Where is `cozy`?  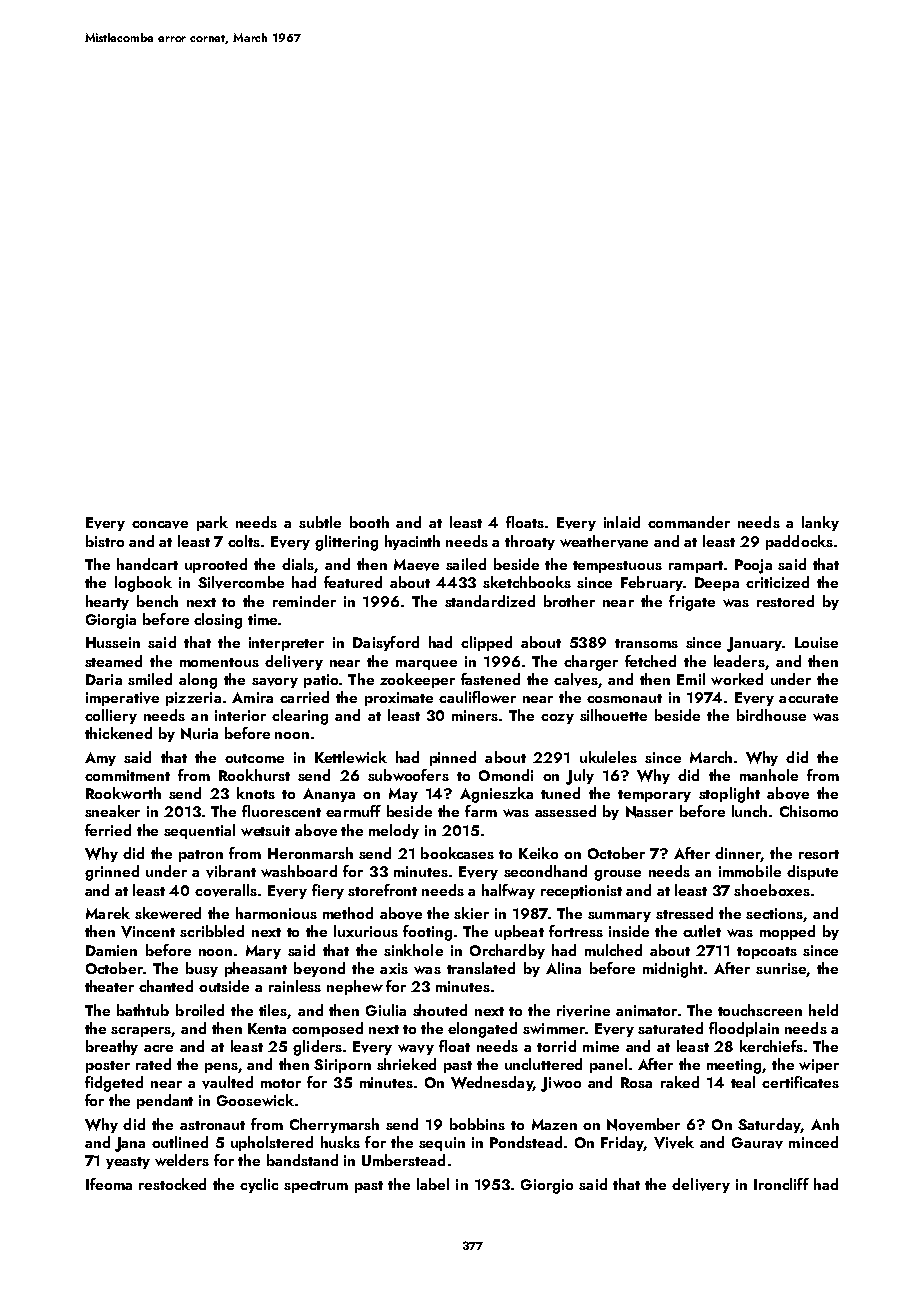
cozy is located at coordinates (557, 719).
